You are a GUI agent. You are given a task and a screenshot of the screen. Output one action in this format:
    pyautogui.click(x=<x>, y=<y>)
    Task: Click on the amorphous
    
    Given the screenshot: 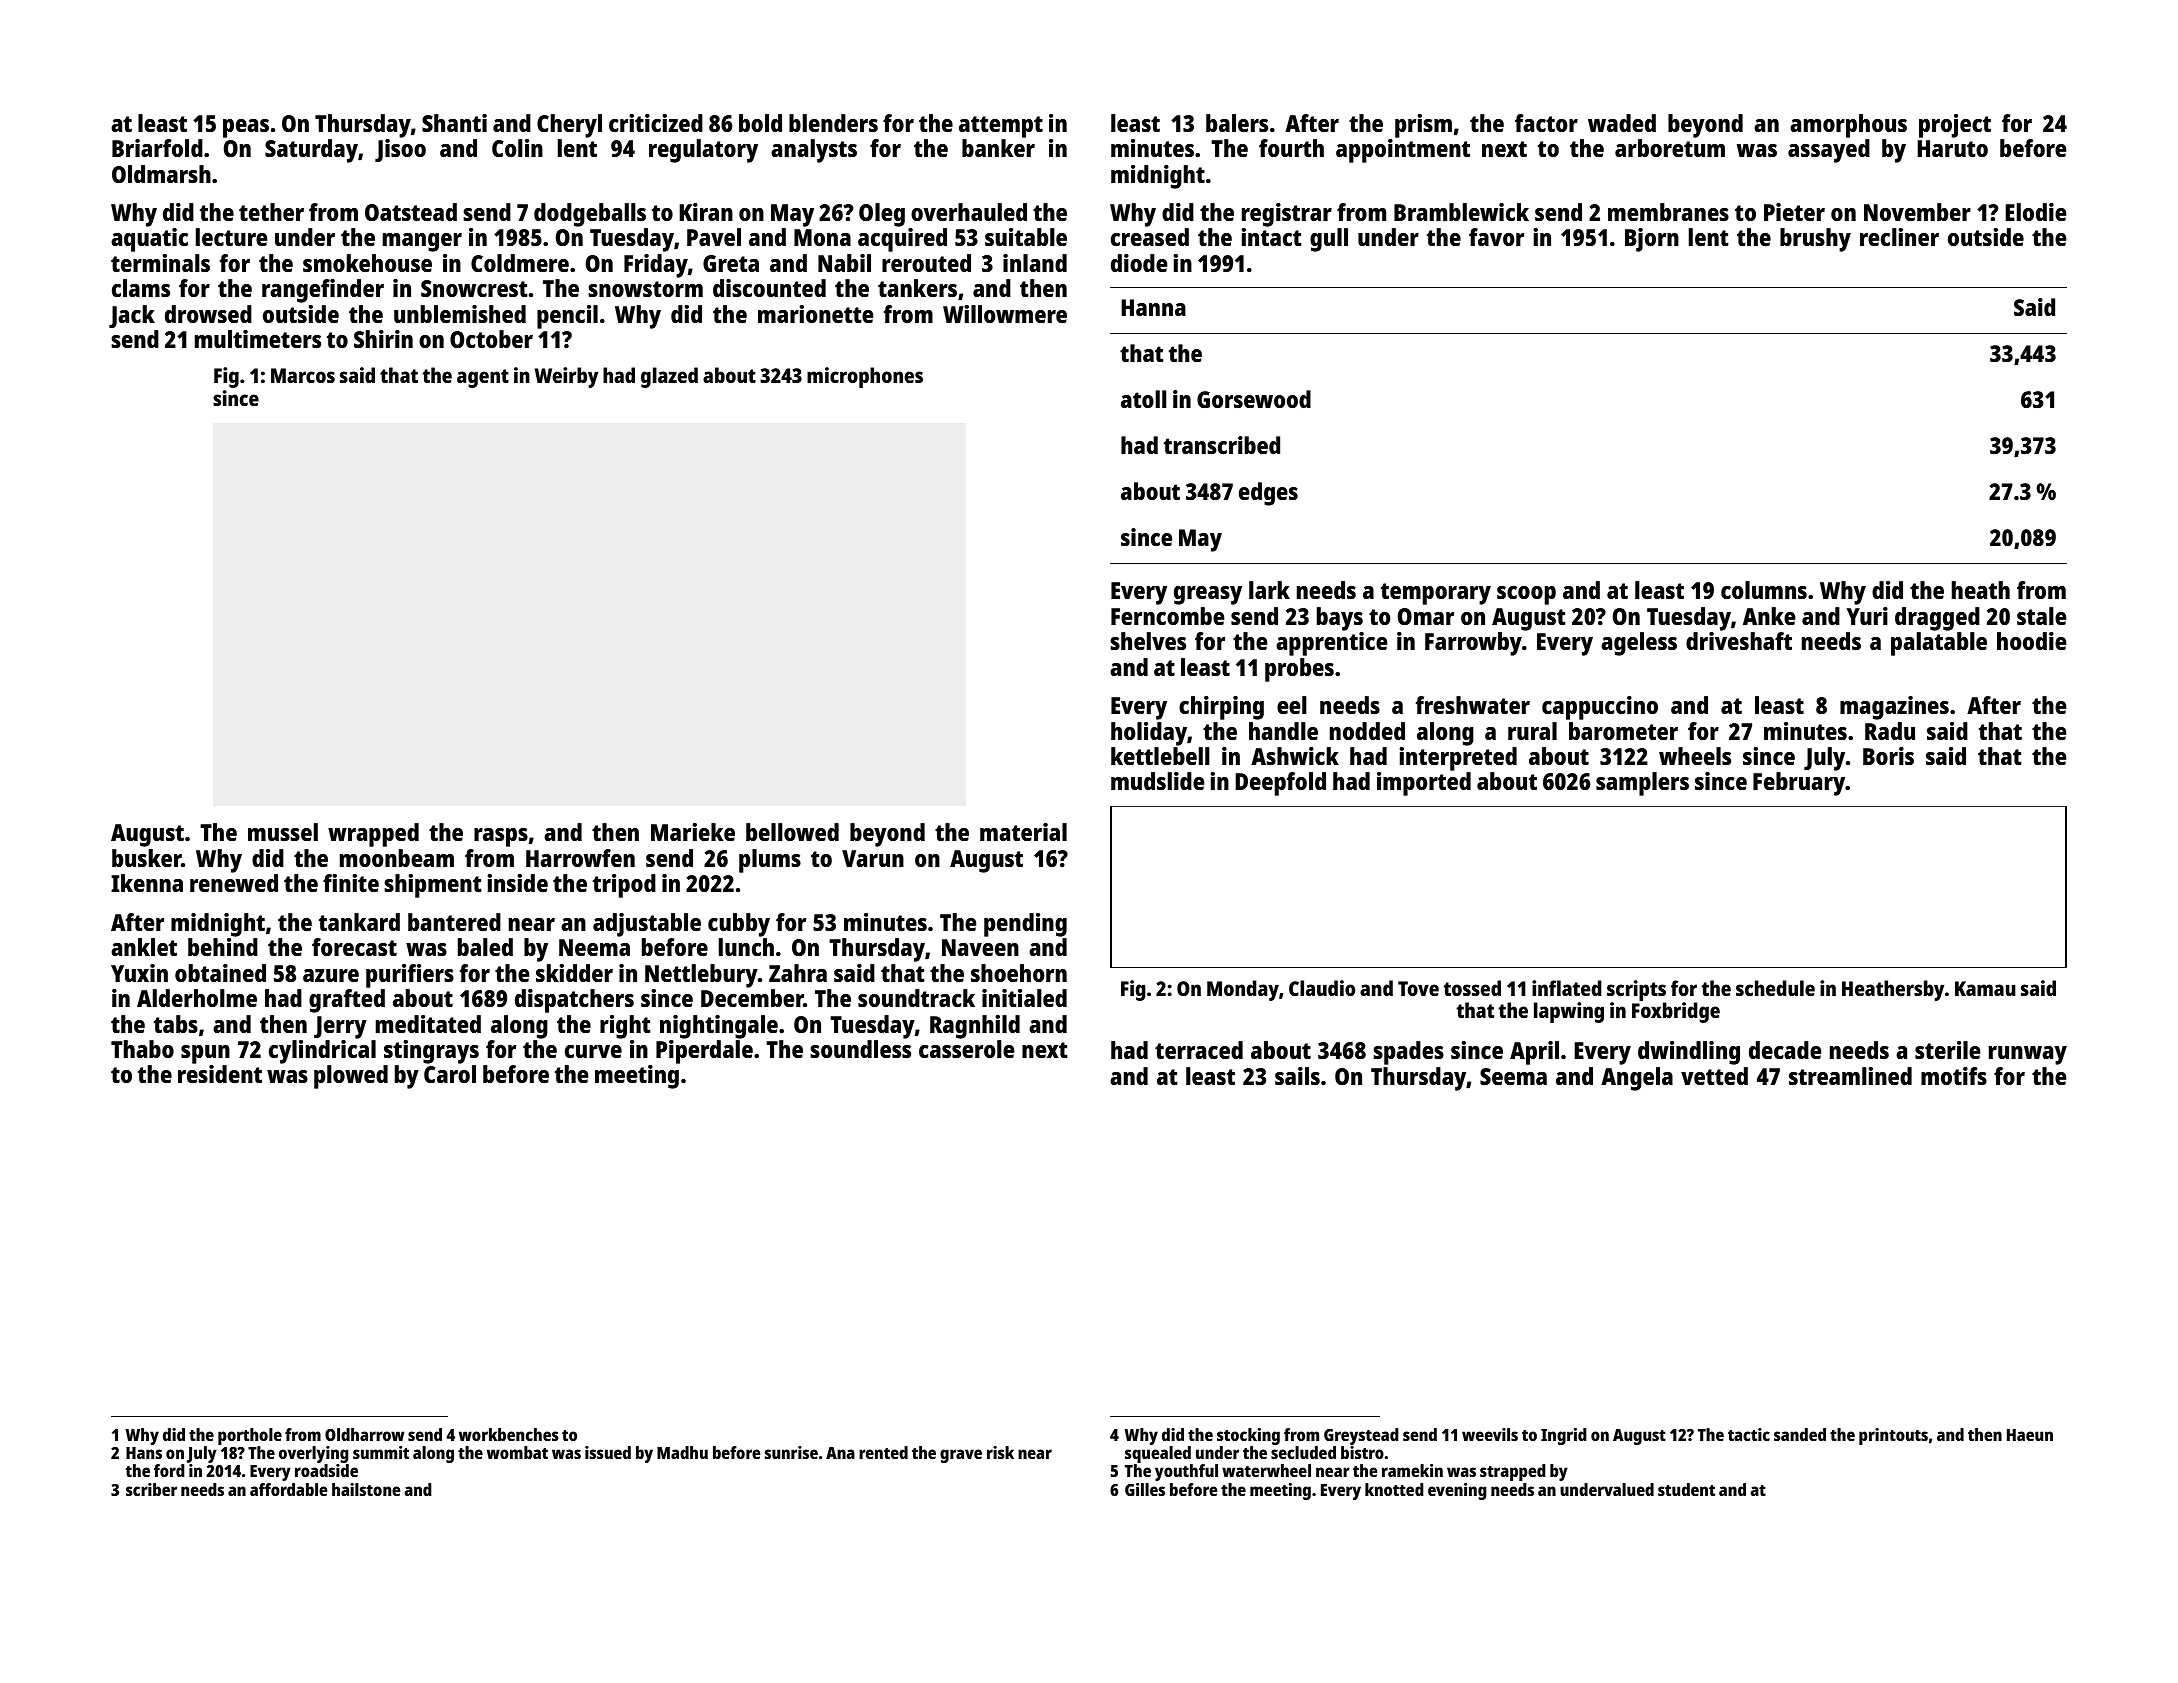 What is the action you would take?
    pyautogui.click(x=1848, y=126)
